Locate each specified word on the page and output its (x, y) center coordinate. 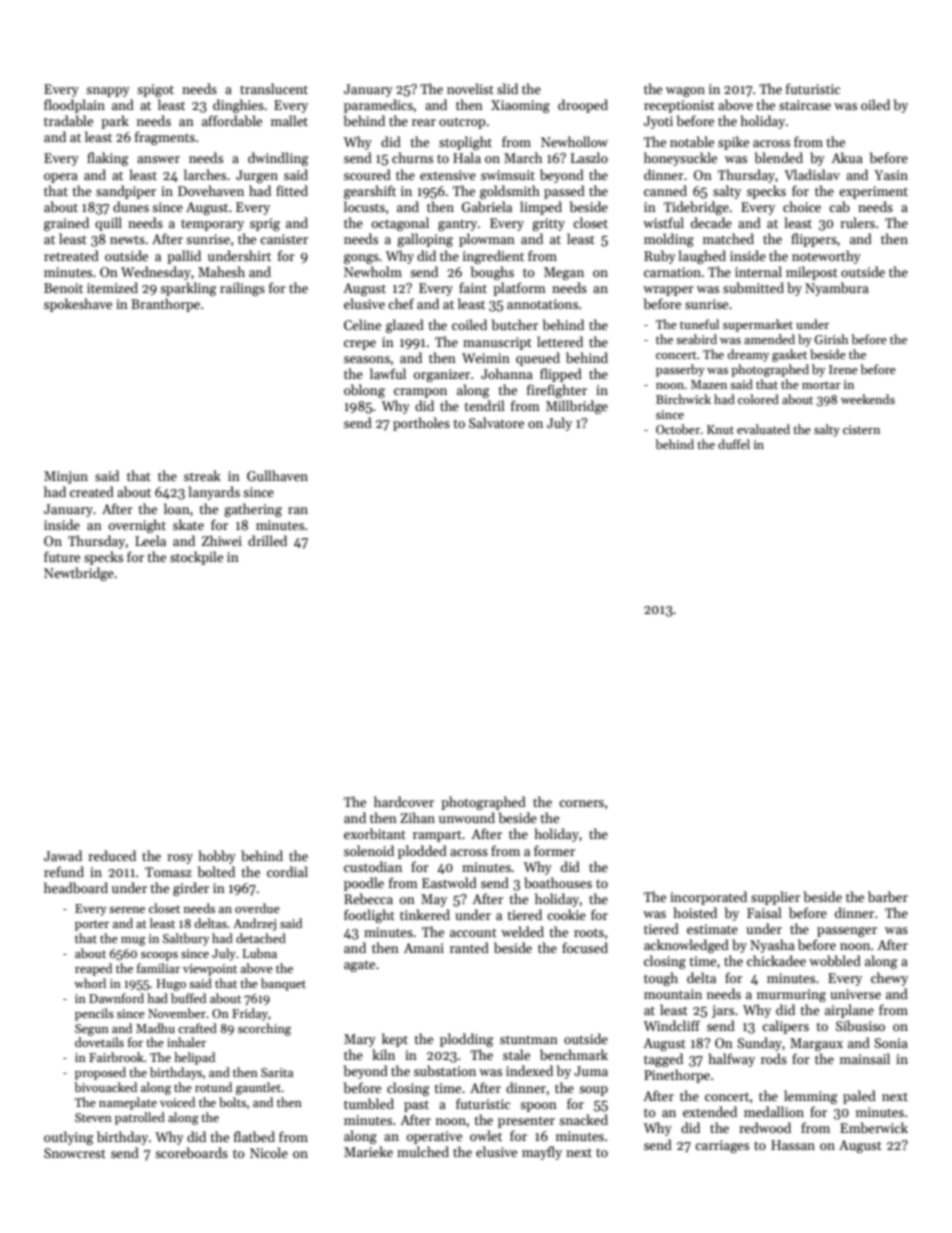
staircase (805, 105)
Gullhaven (277, 475)
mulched (423, 1151)
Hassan (793, 1145)
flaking (108, 159)
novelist (470, 88)
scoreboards (191, 1152)
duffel (734, 444)
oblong (364, 391)
